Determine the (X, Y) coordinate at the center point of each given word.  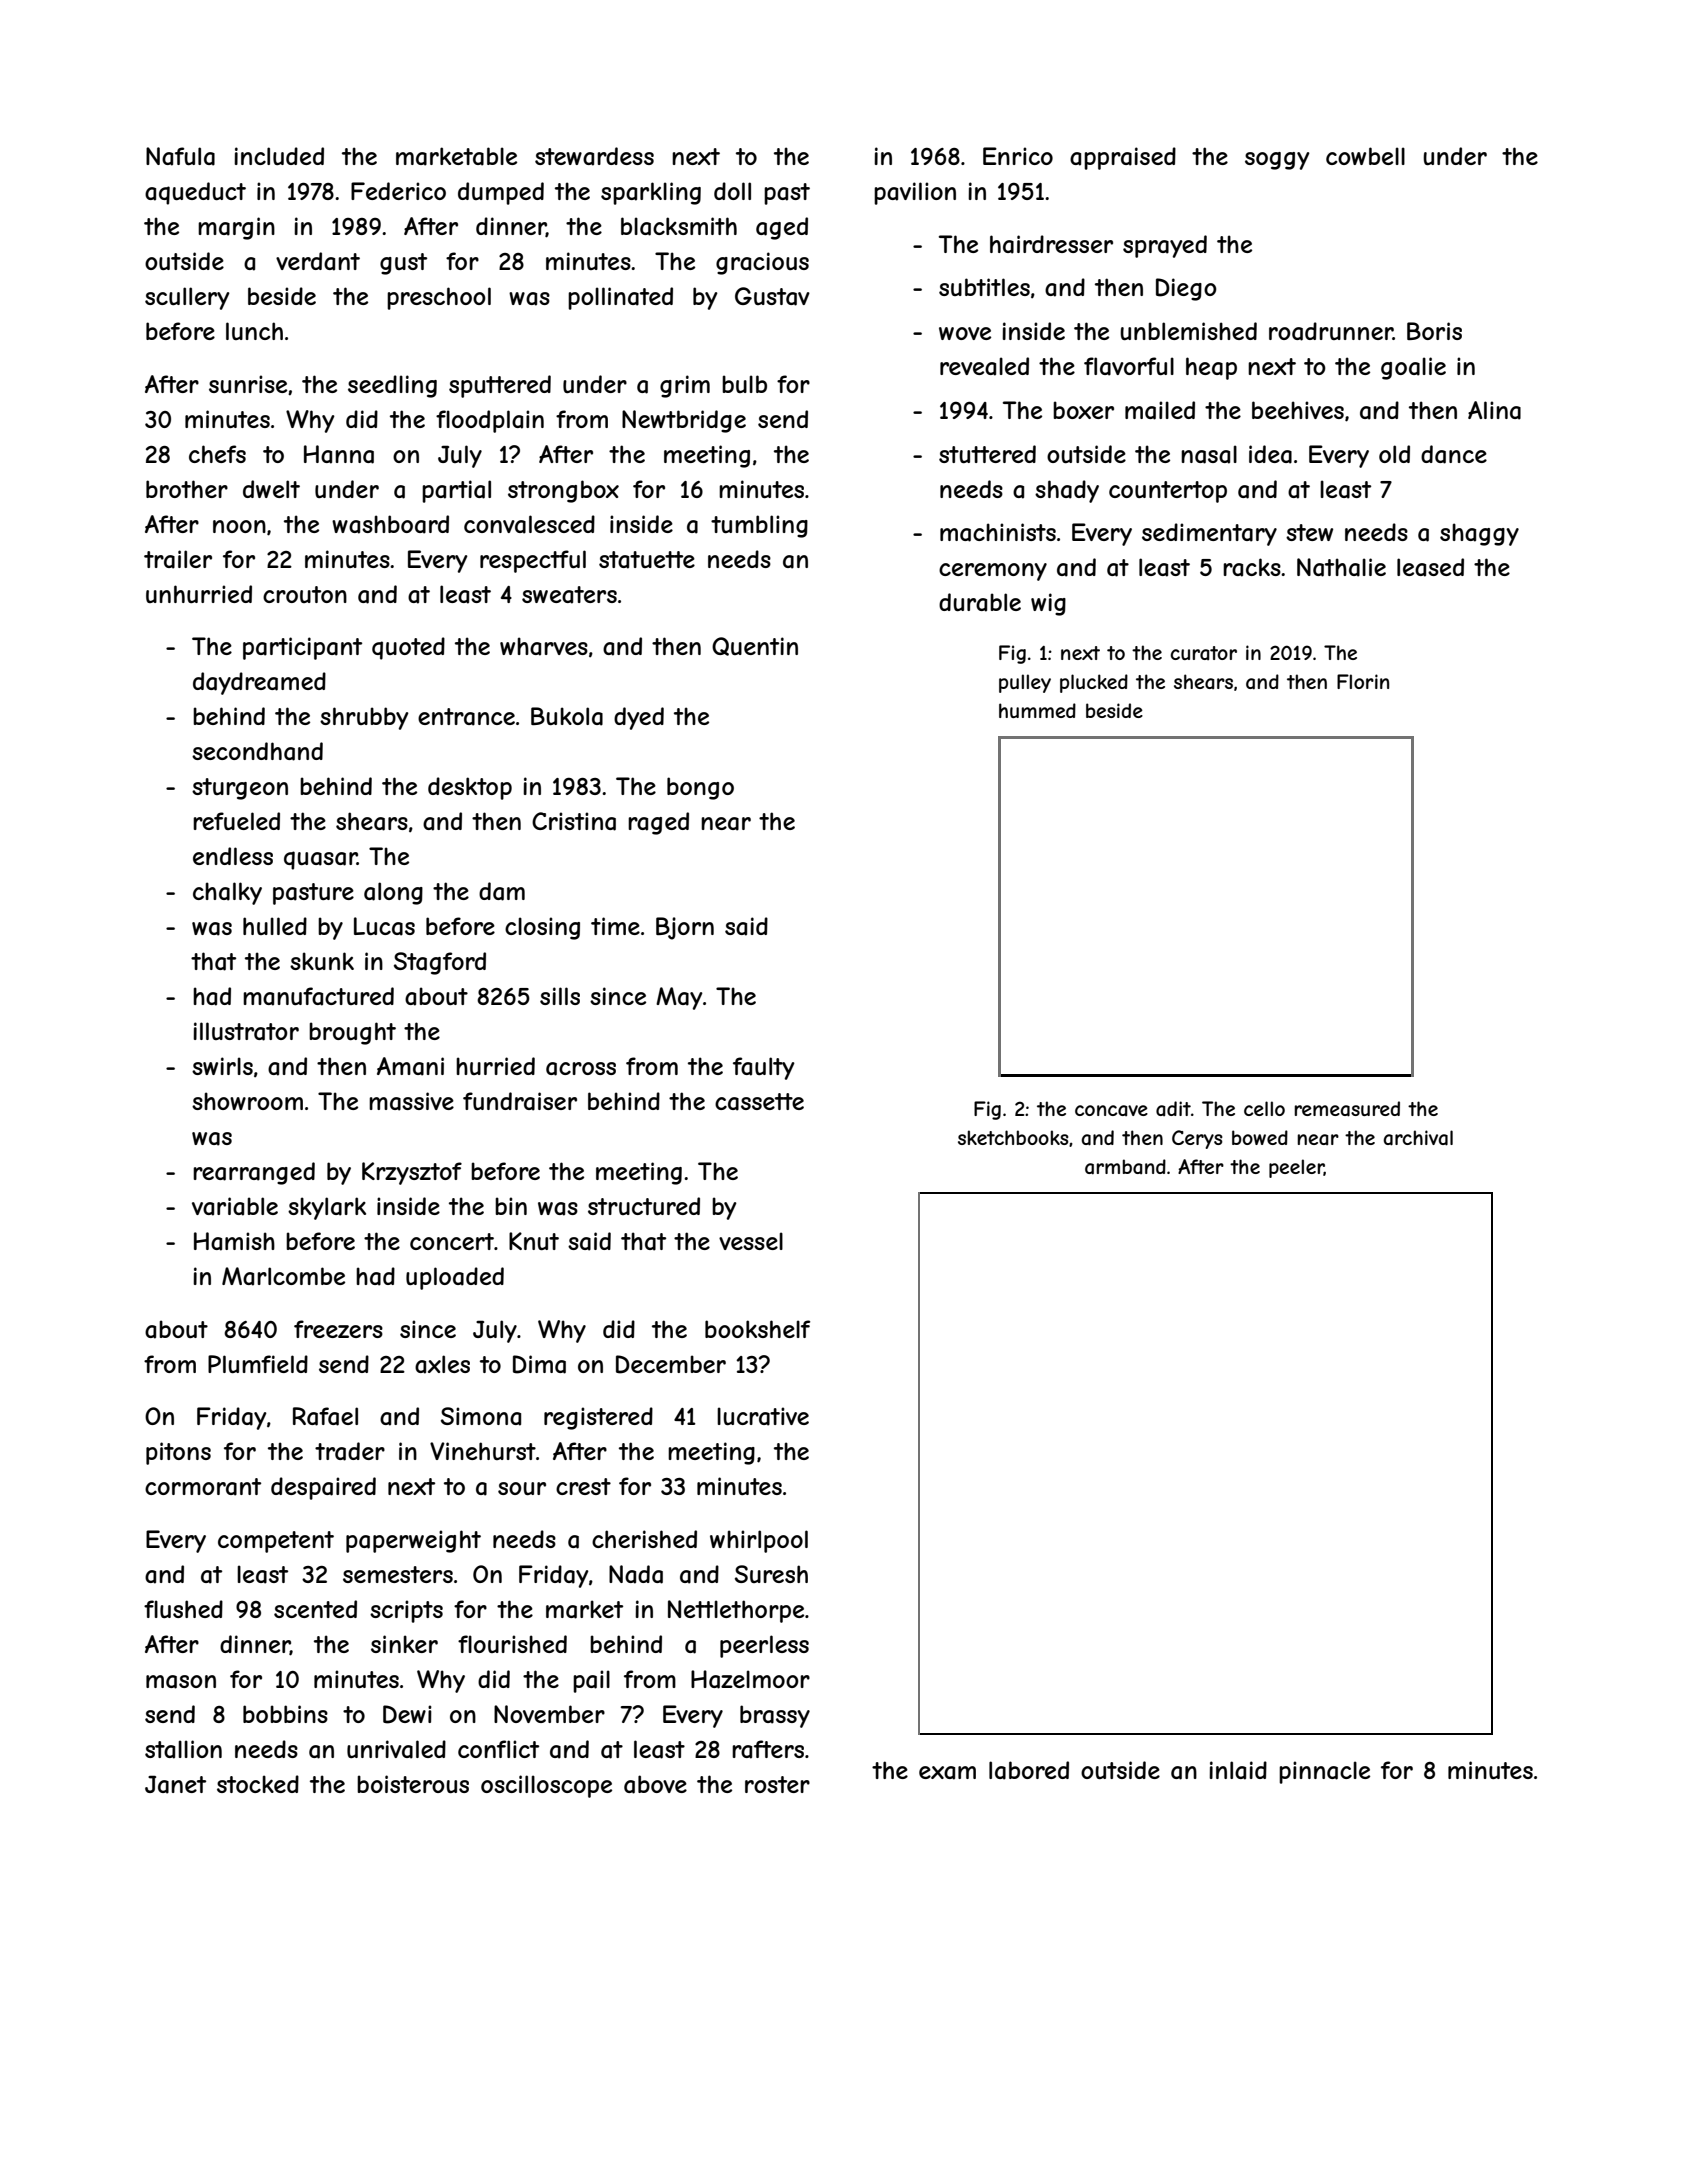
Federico (398, 191)
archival (1418, 1138)
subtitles (984, 287)
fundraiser (520, 1101)
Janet (175, 1784)
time (615, 926)
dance (1454, 454)
